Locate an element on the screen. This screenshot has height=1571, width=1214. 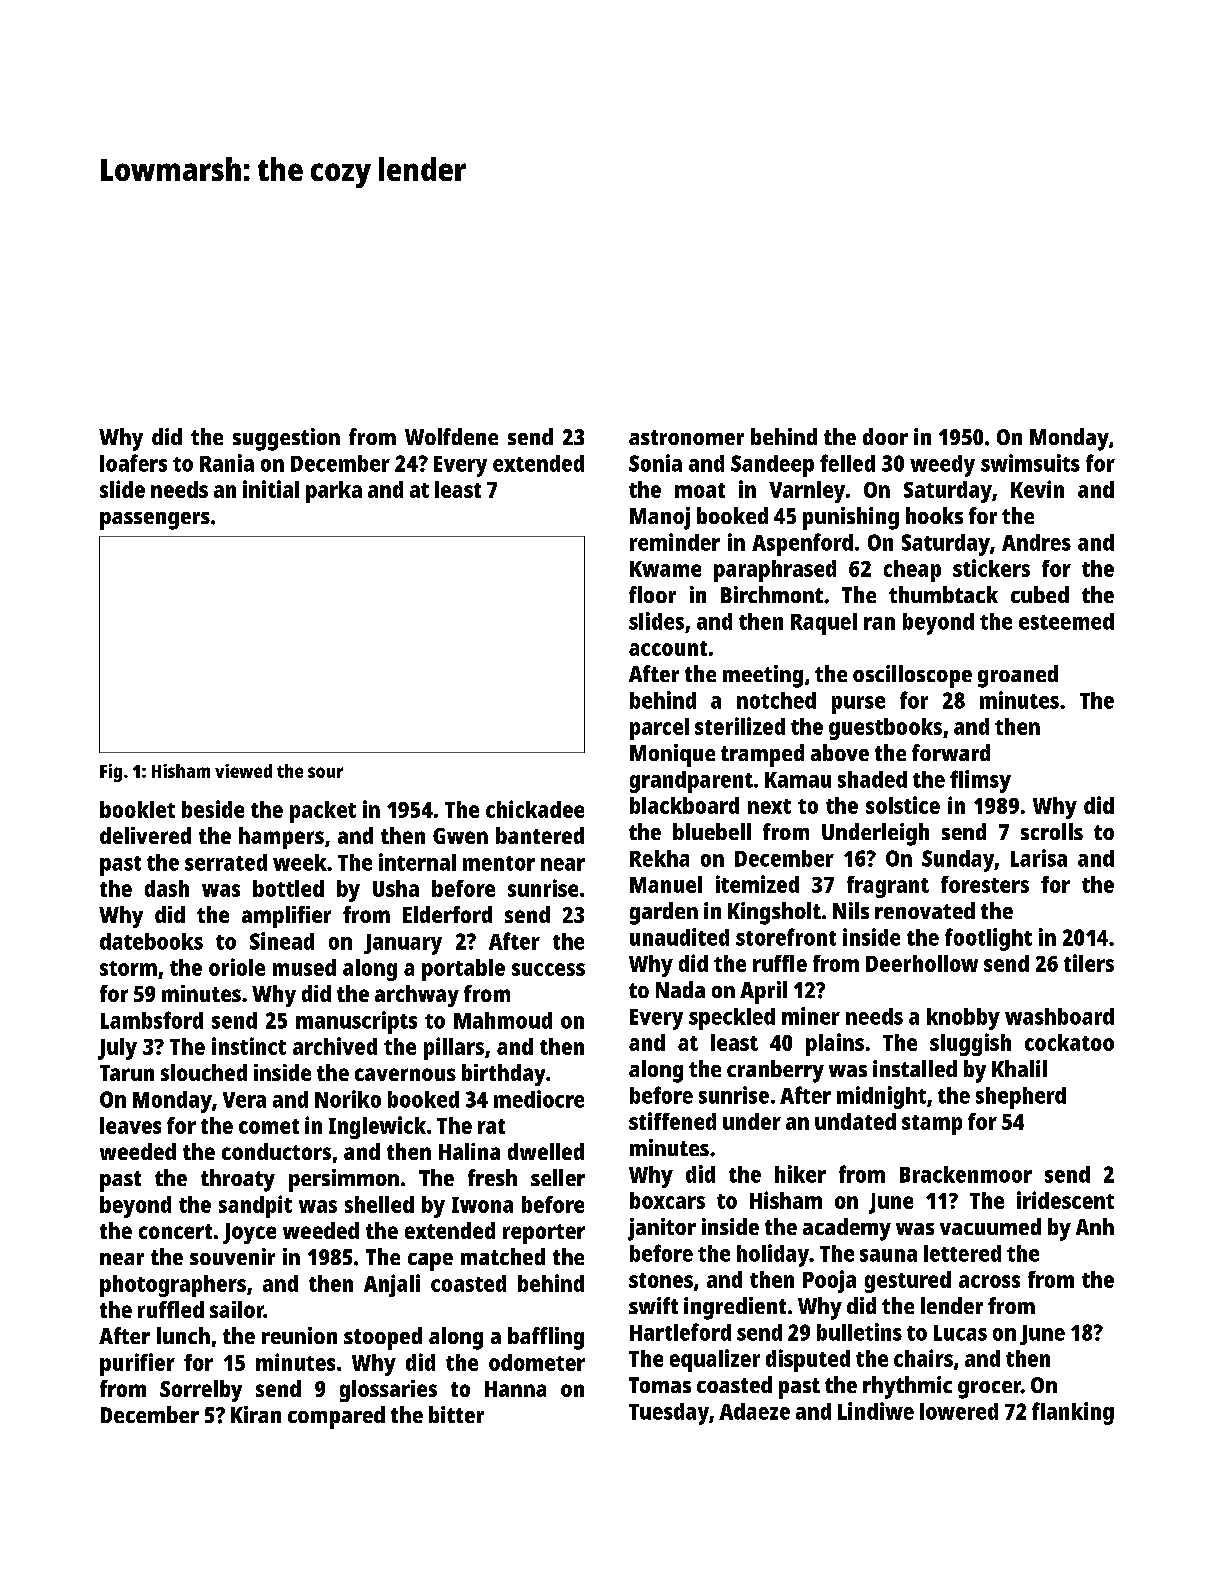
Deerhollow is located at coordinates (922, 963).
